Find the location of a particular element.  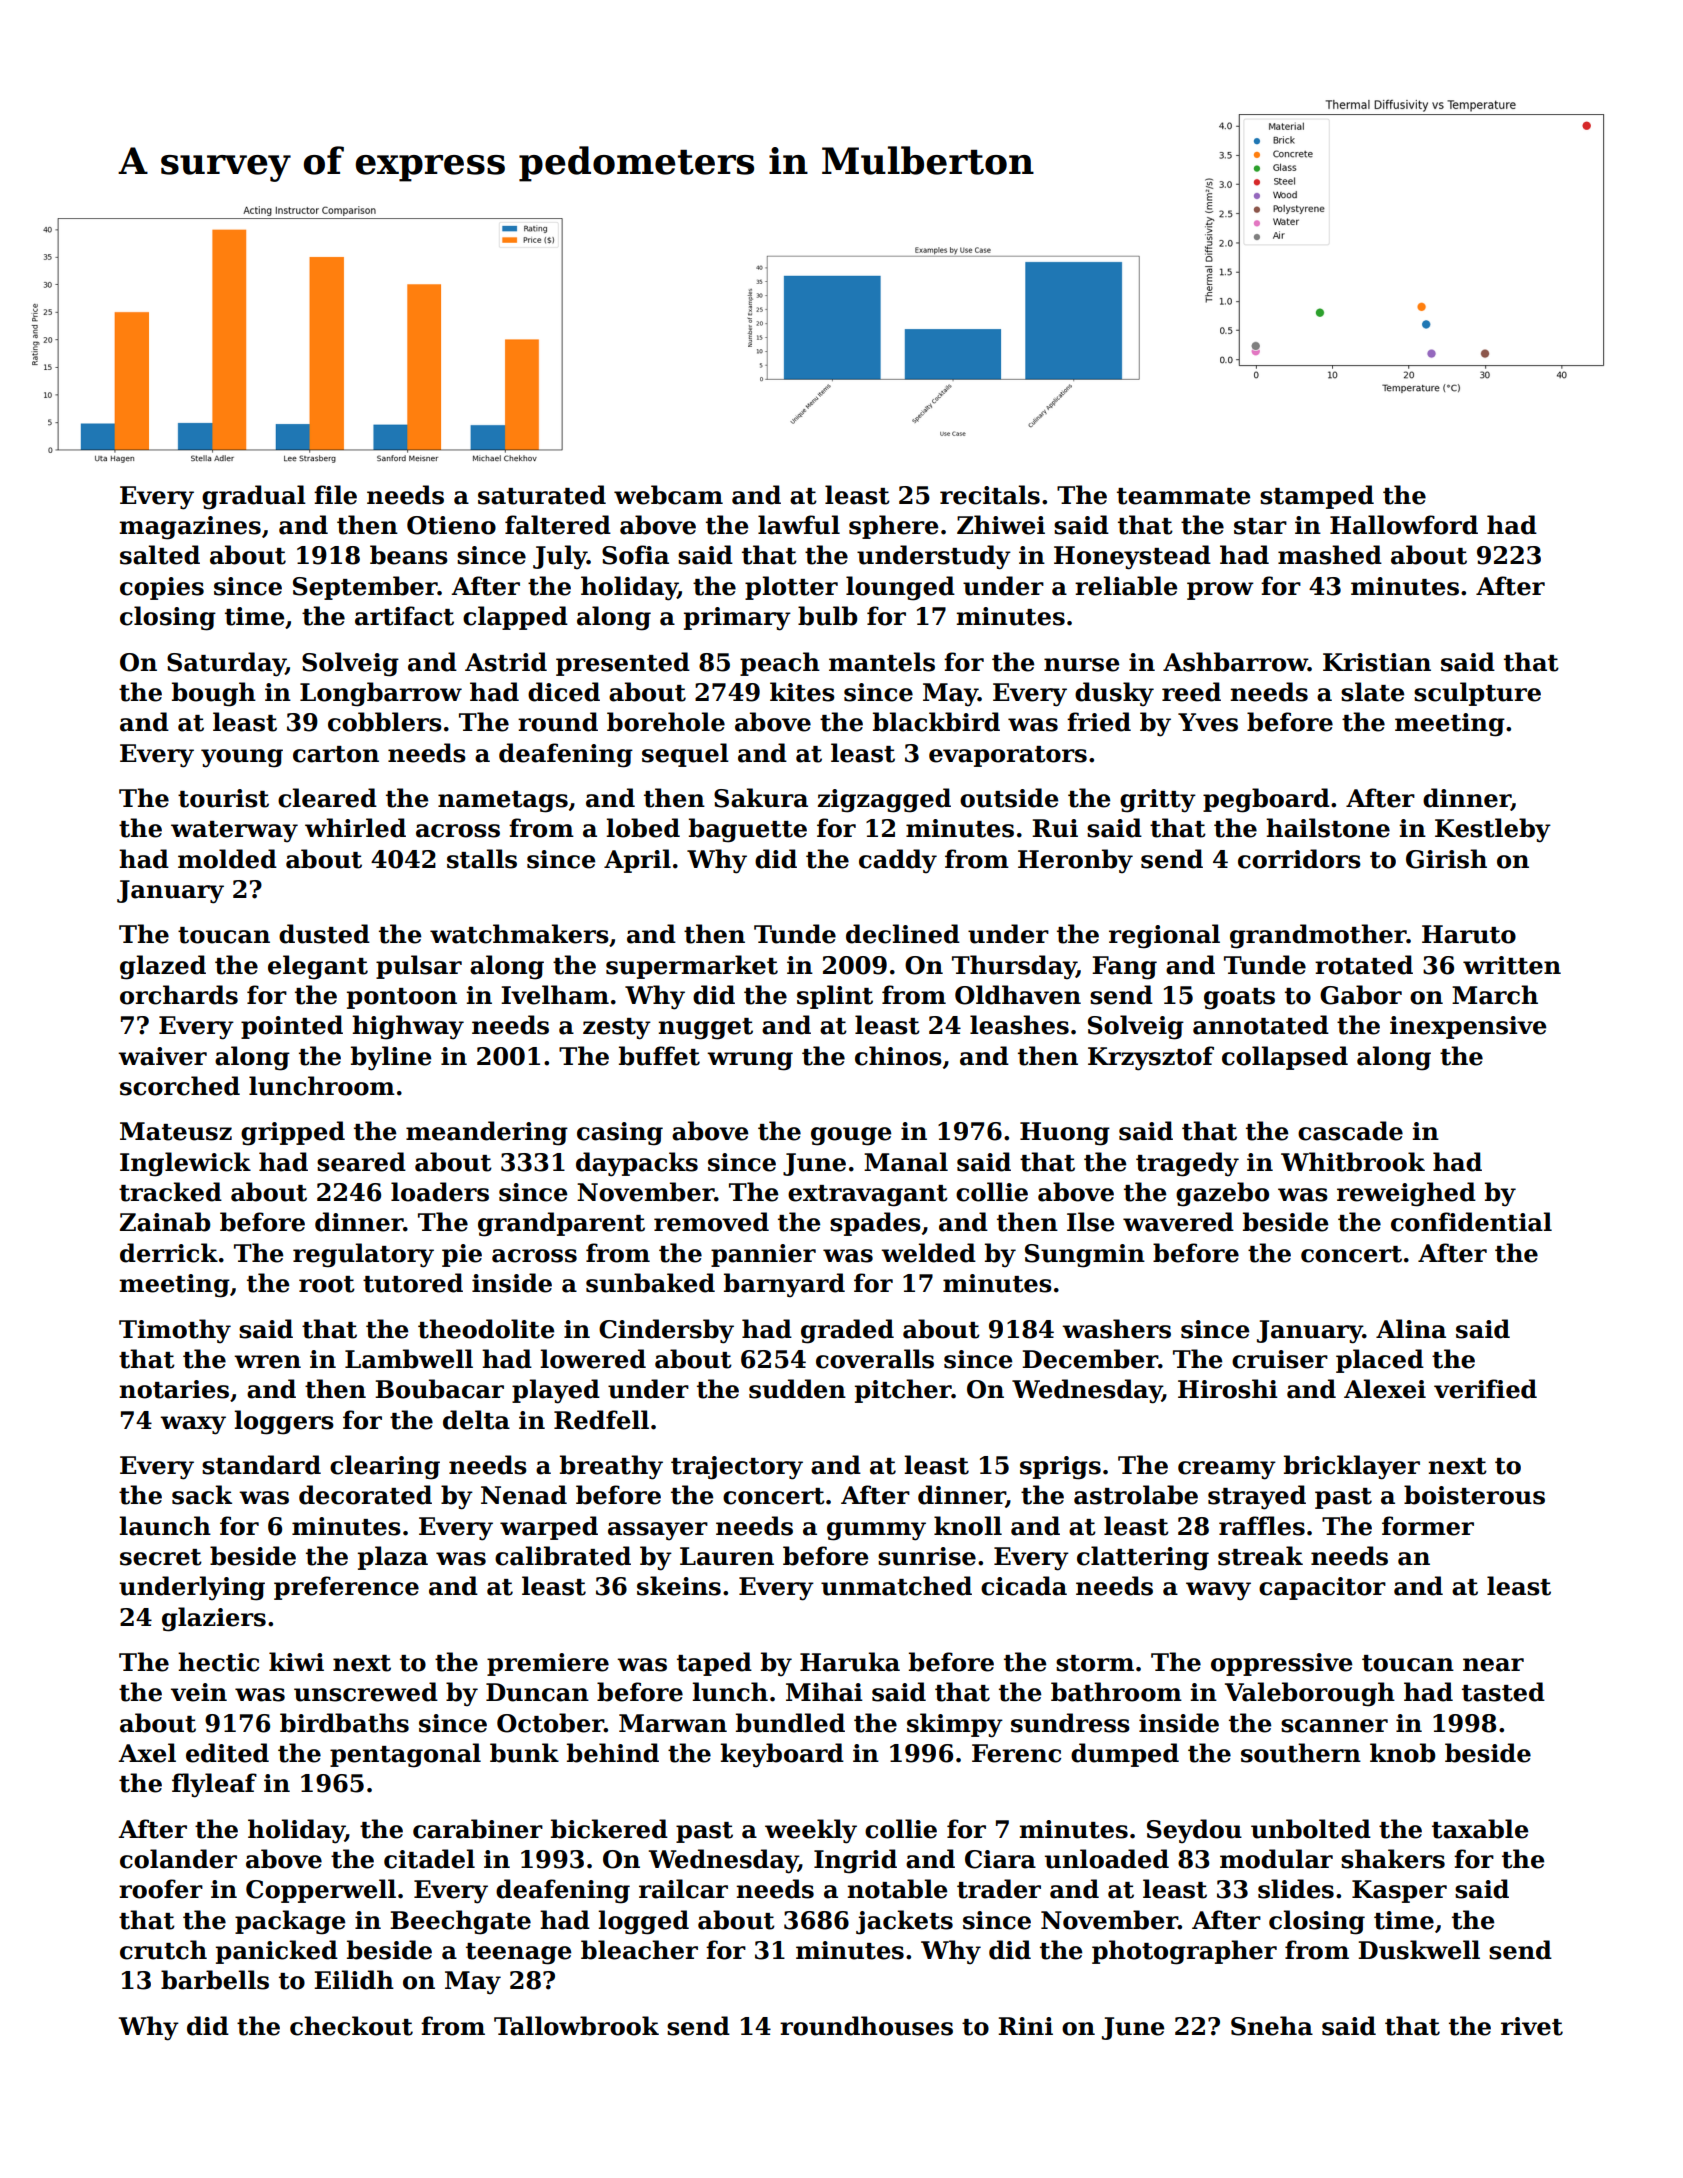

file is located at coordinates (335, 495).
